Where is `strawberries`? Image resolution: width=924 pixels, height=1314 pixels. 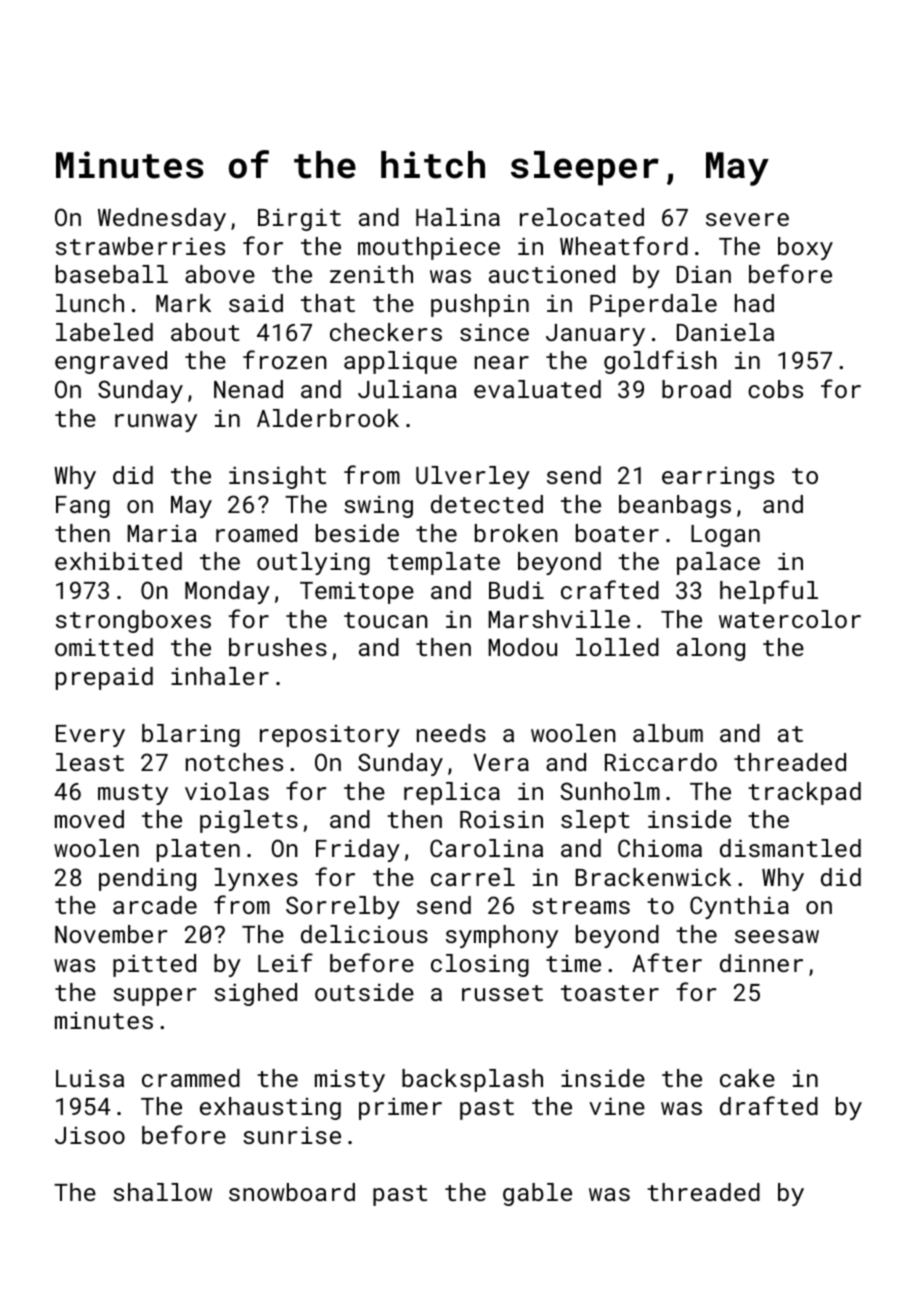 strawberries is located at coordinates (140, 246).
